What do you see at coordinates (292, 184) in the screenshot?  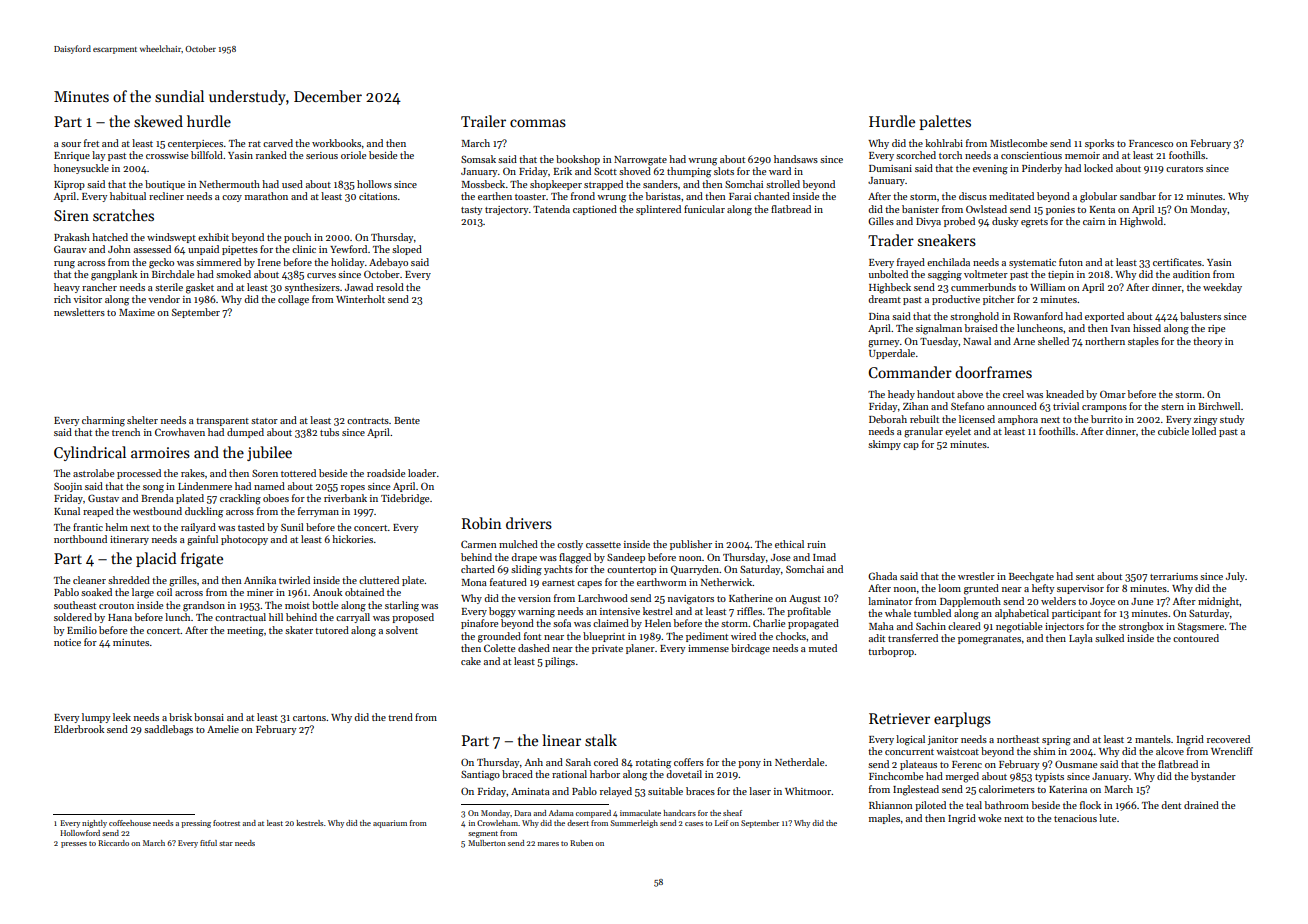 I see `used` at bounding box center [292, 184].
